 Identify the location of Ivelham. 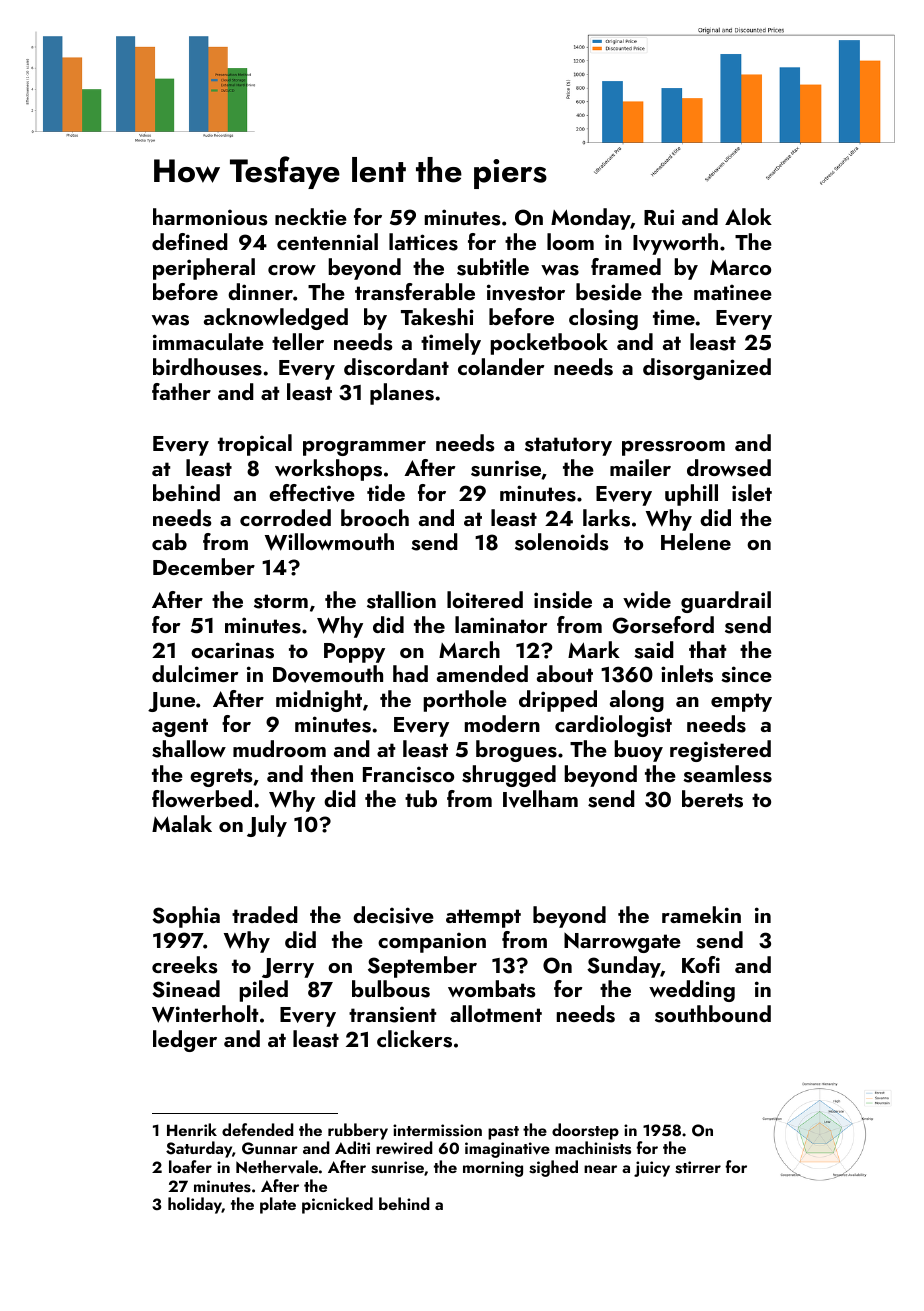
(540, 799).
